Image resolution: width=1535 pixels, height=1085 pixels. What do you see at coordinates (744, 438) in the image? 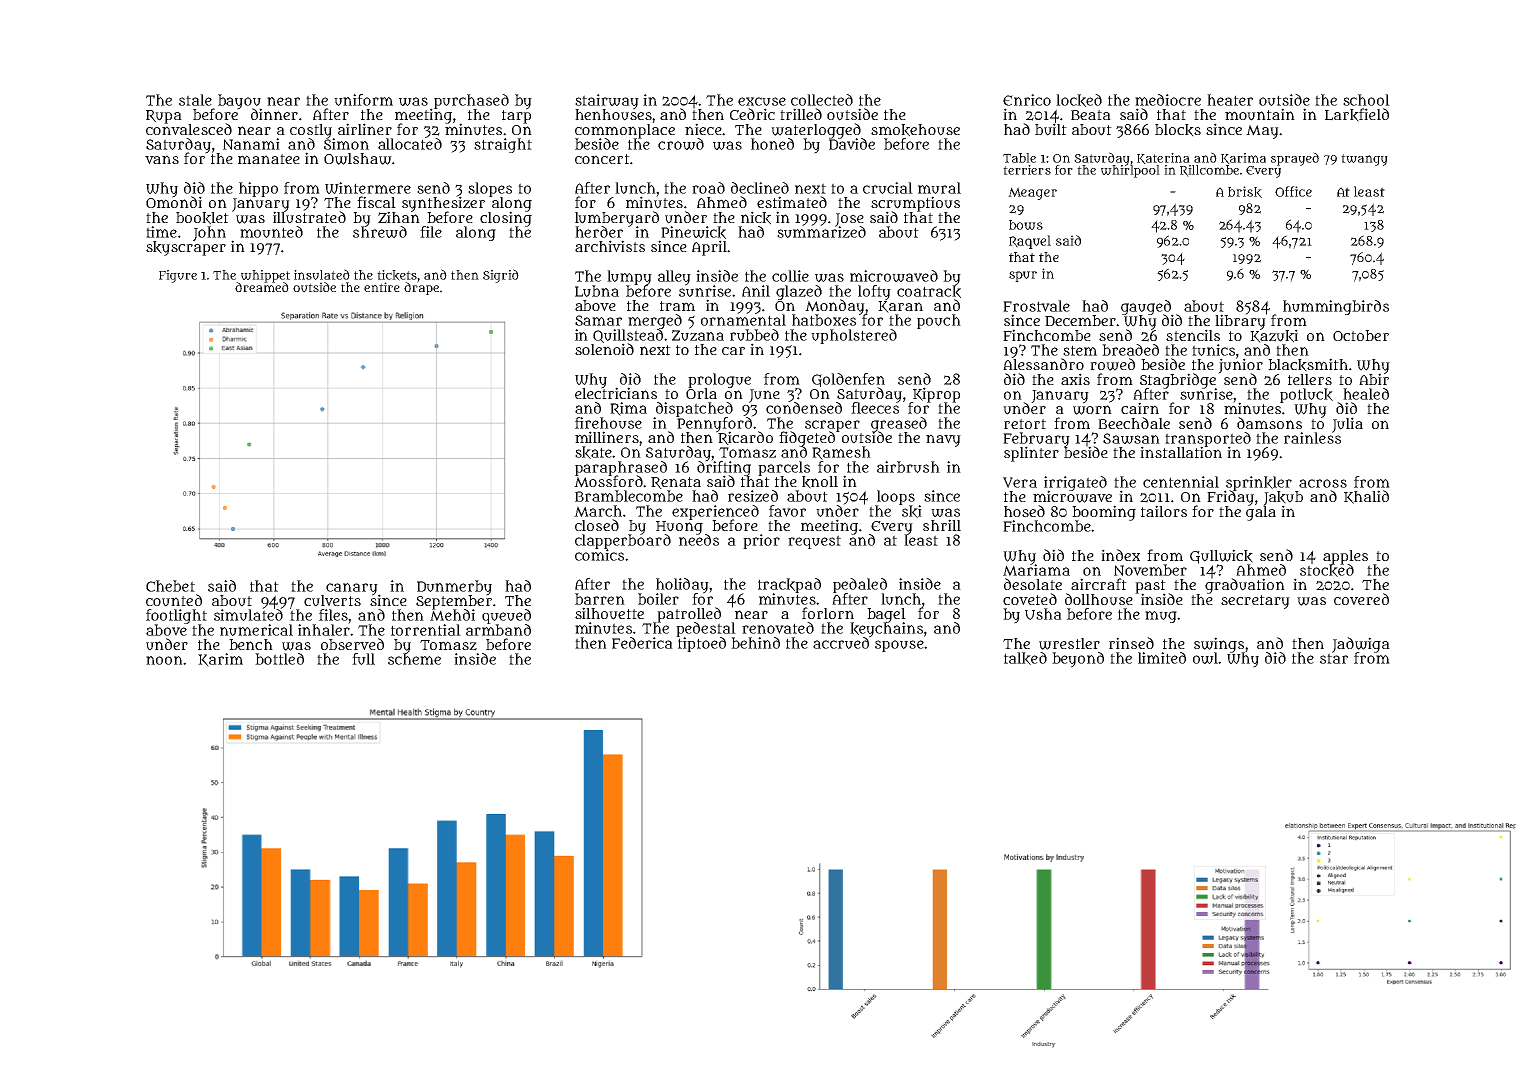
I see `Ricardo` at bounding box center [744, 438].
